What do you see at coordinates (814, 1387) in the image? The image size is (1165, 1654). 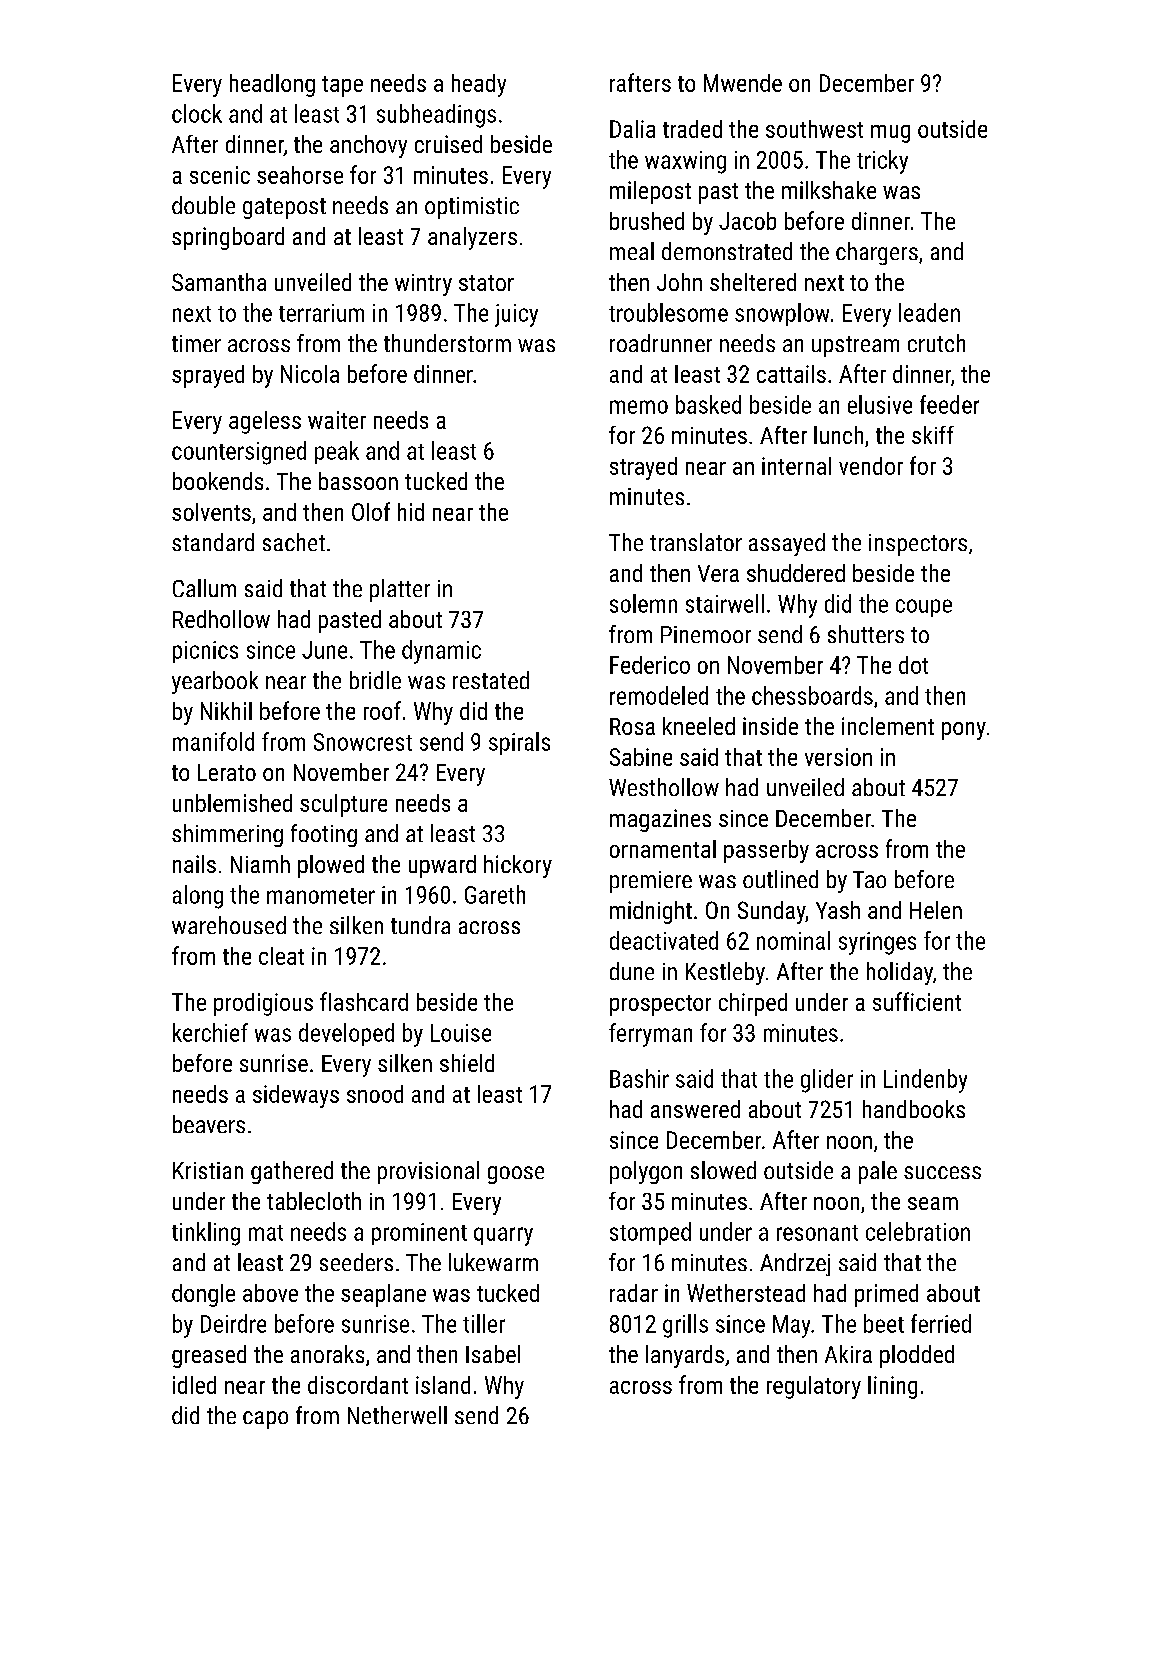 I see `regulatory` at bounding box center [814, 1387].
